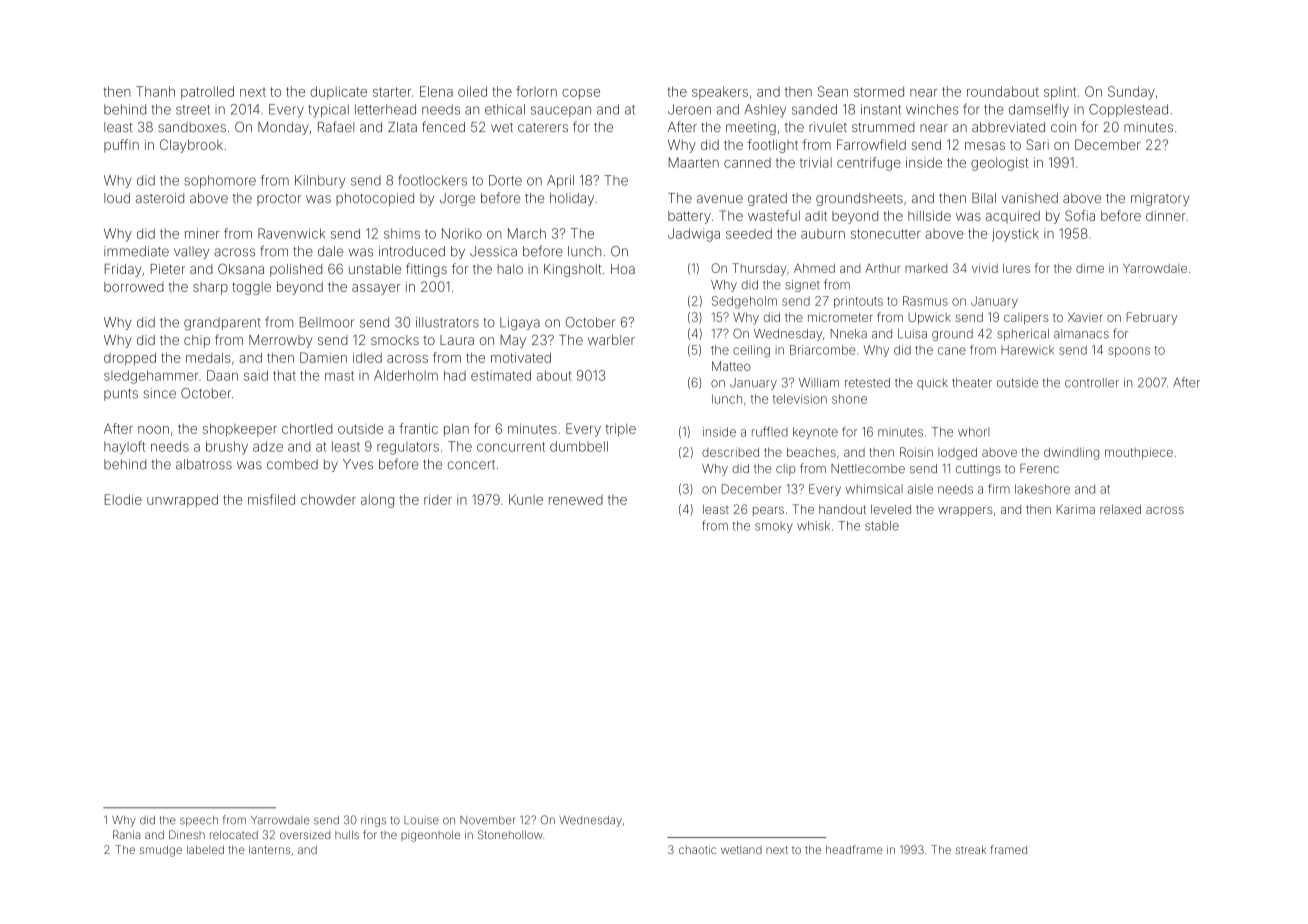 Image resolution: width=1308 pixels, height=924 pixels. Describe the element at coordinates (999, 164) in the screenshot. I see `geologist` at that location.
